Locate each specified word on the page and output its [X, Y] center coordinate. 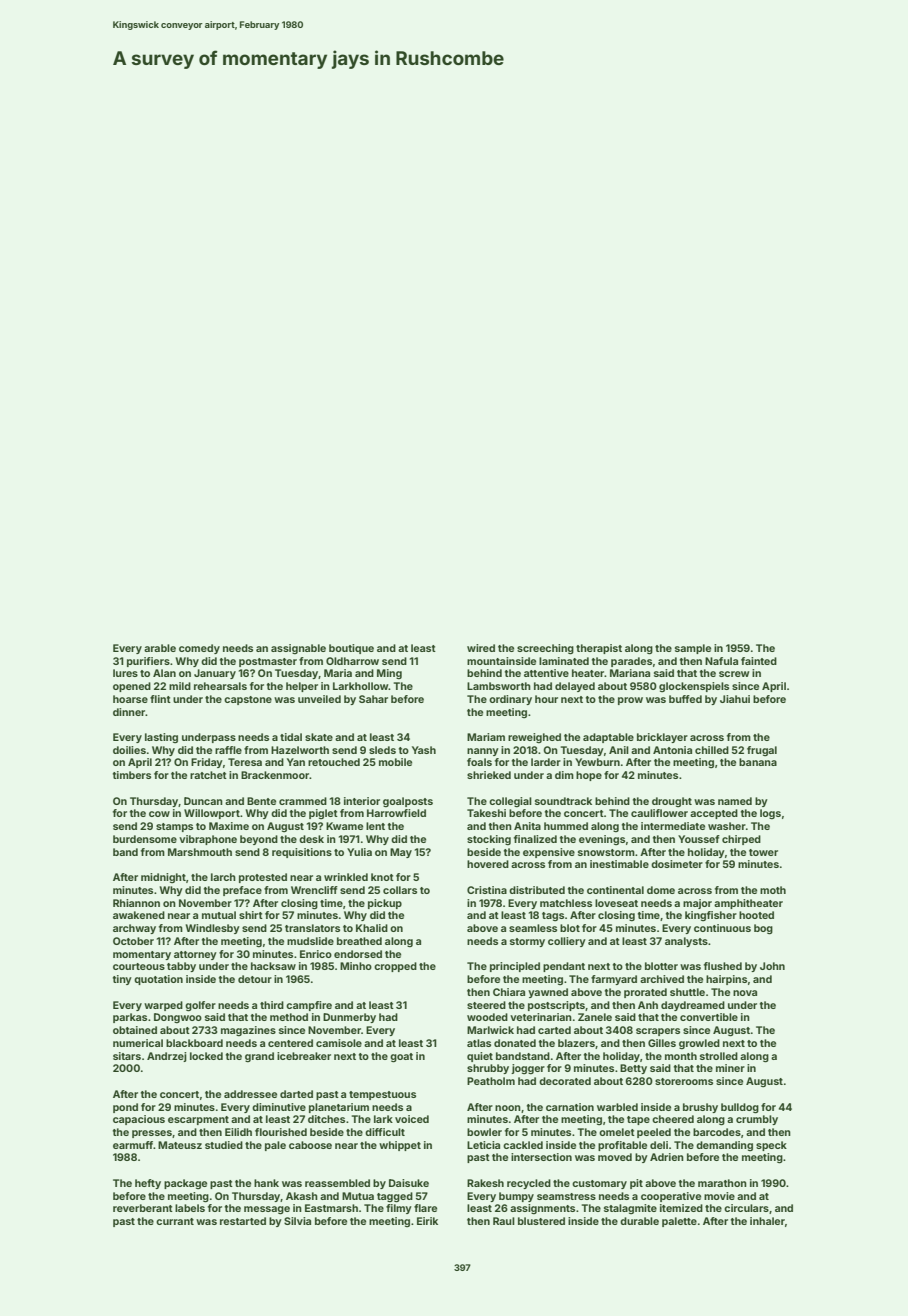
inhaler [767, 1221]
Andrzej [167, 1057]
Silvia [297, 1221]
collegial [510, 802]
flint [160, 699]
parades [631, 662]
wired [481, 648]
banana [758, 762]
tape [638, 1120]
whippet [400, 1146]
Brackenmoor [275, 775]
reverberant [143, 1208]
